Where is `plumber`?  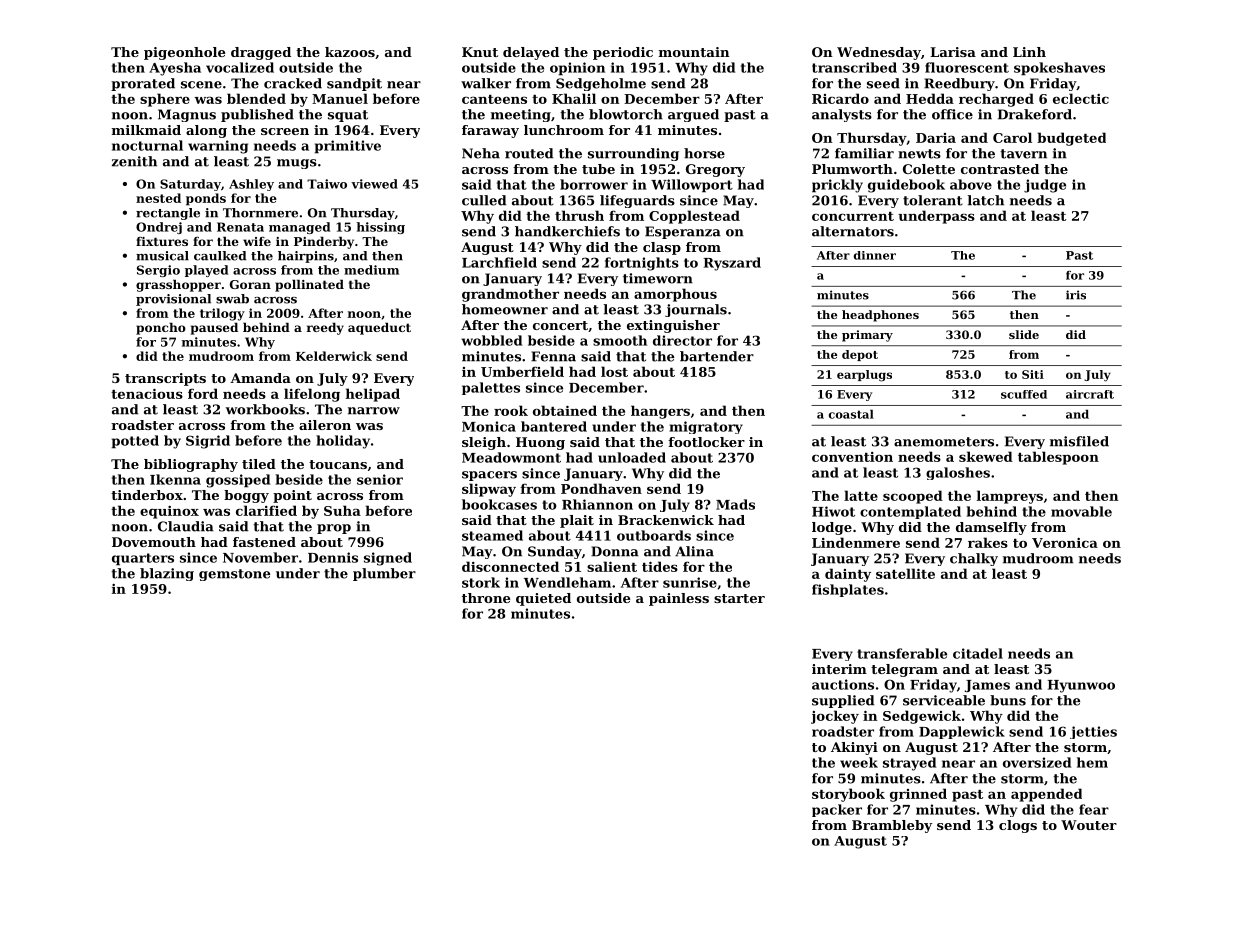
plumber is located at coordinates (384, 574).
